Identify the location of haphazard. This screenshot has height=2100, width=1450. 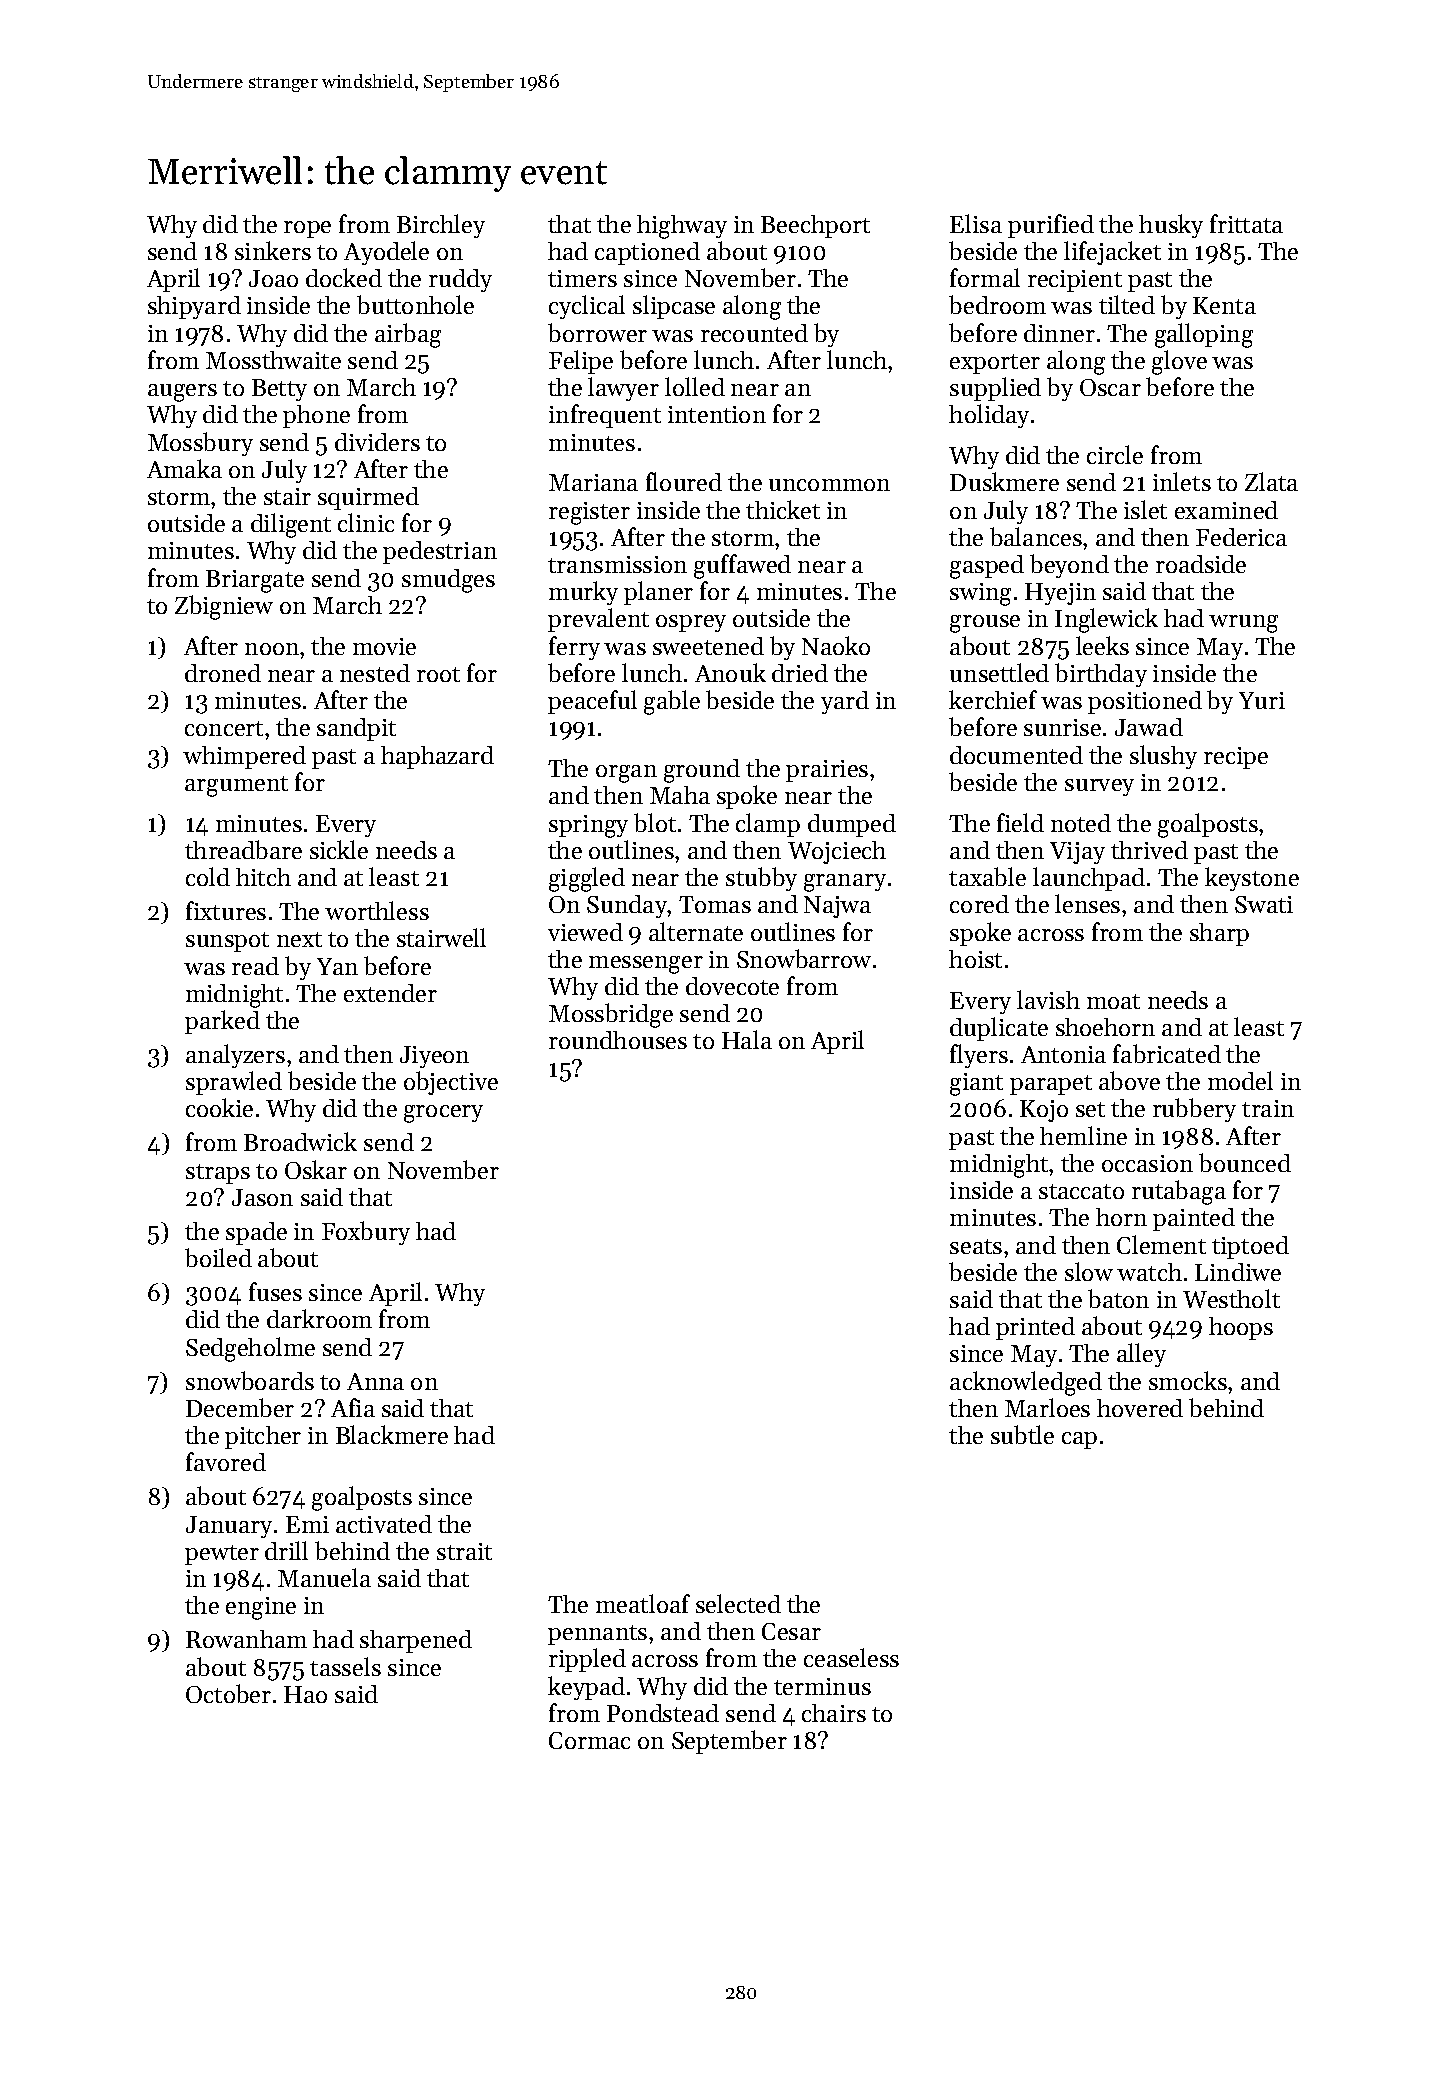
(437, 757).
